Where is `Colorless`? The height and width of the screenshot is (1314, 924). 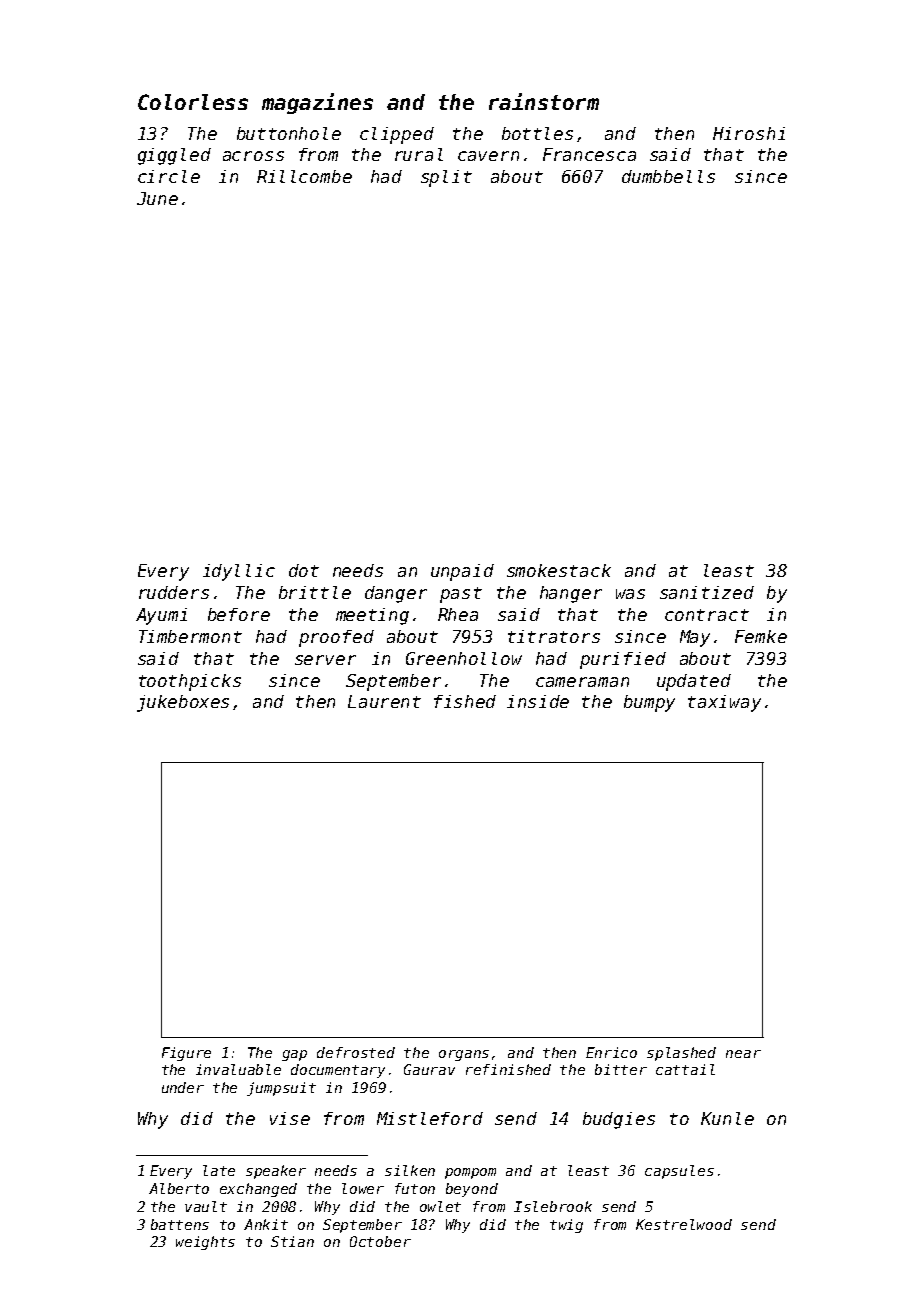
Colorless is located at coordinates (193, 102).
